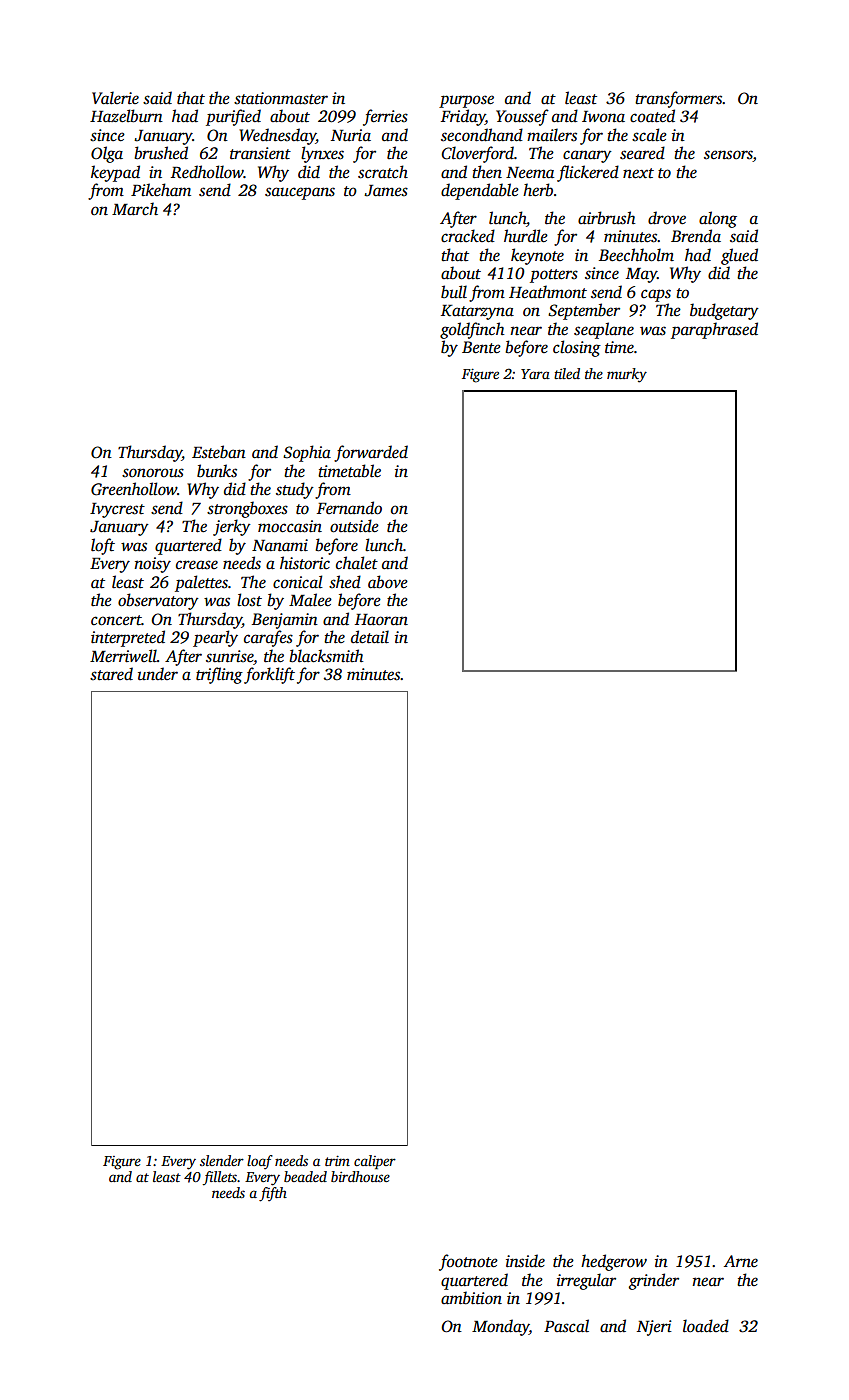 The height and width of the image is (1400, 849). Describe the element at coordinates (652, 116) in the image. I see `coated` at that location.
